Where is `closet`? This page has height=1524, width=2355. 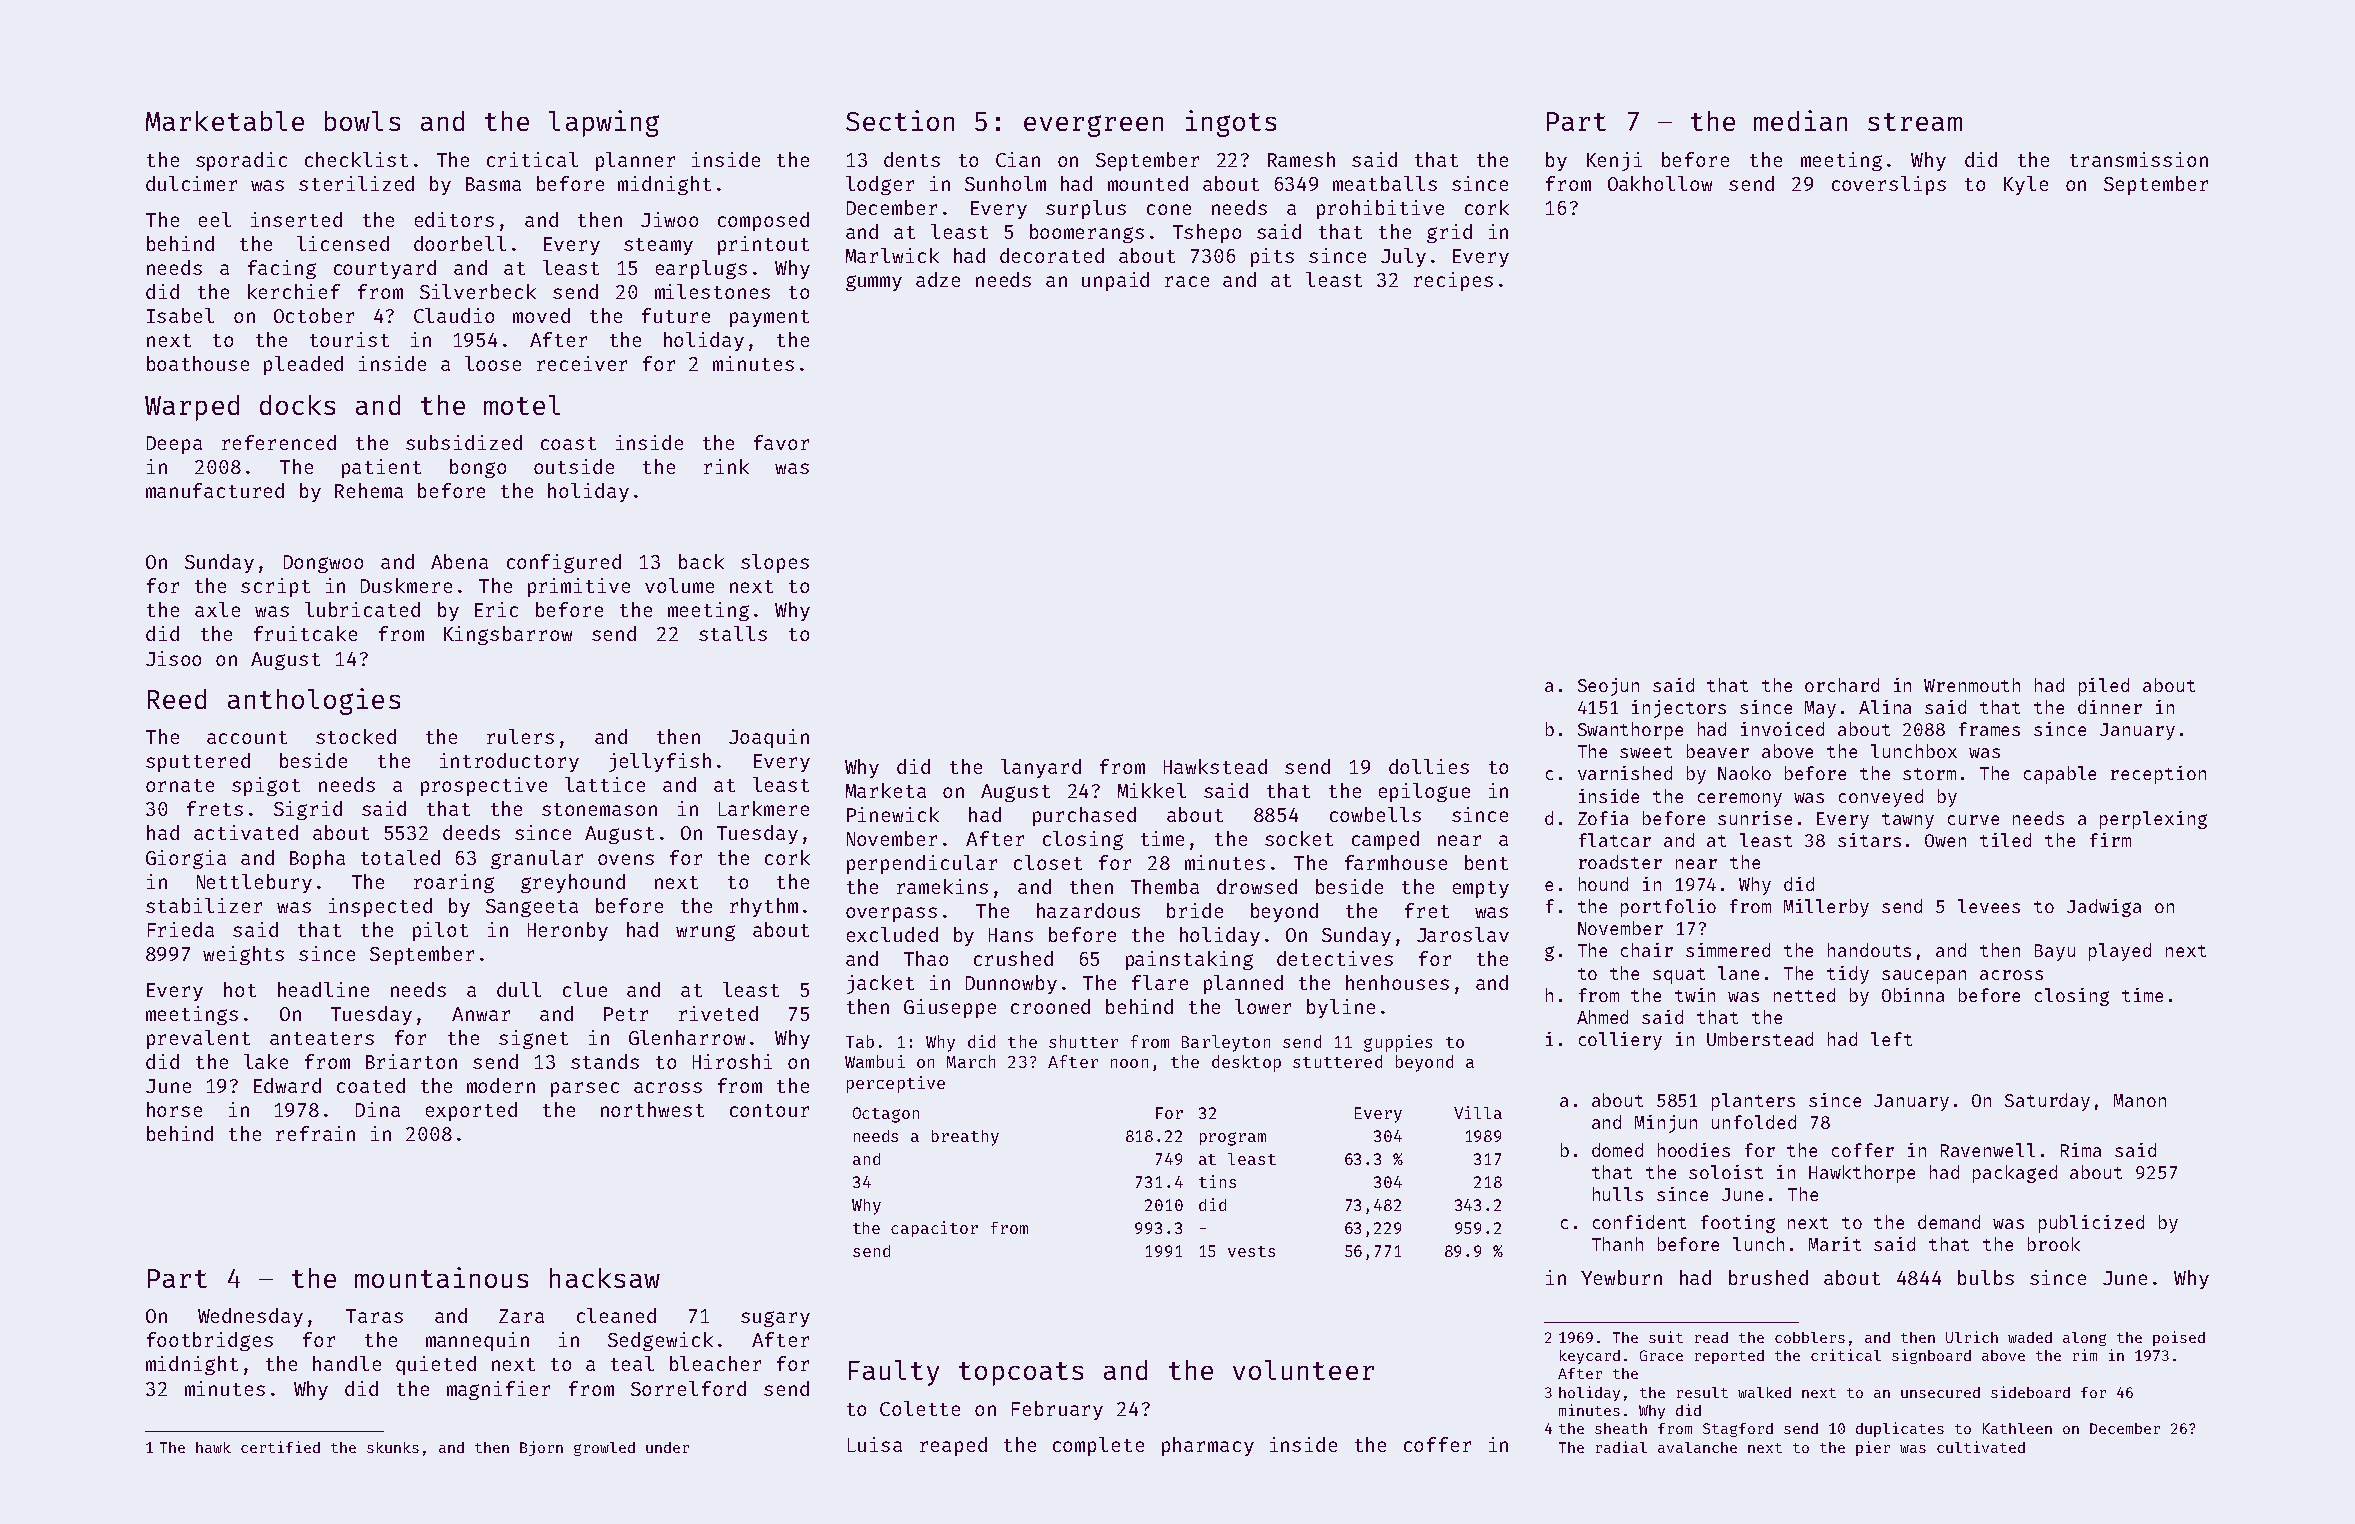 closet is located at coordinates (1048, 862).
